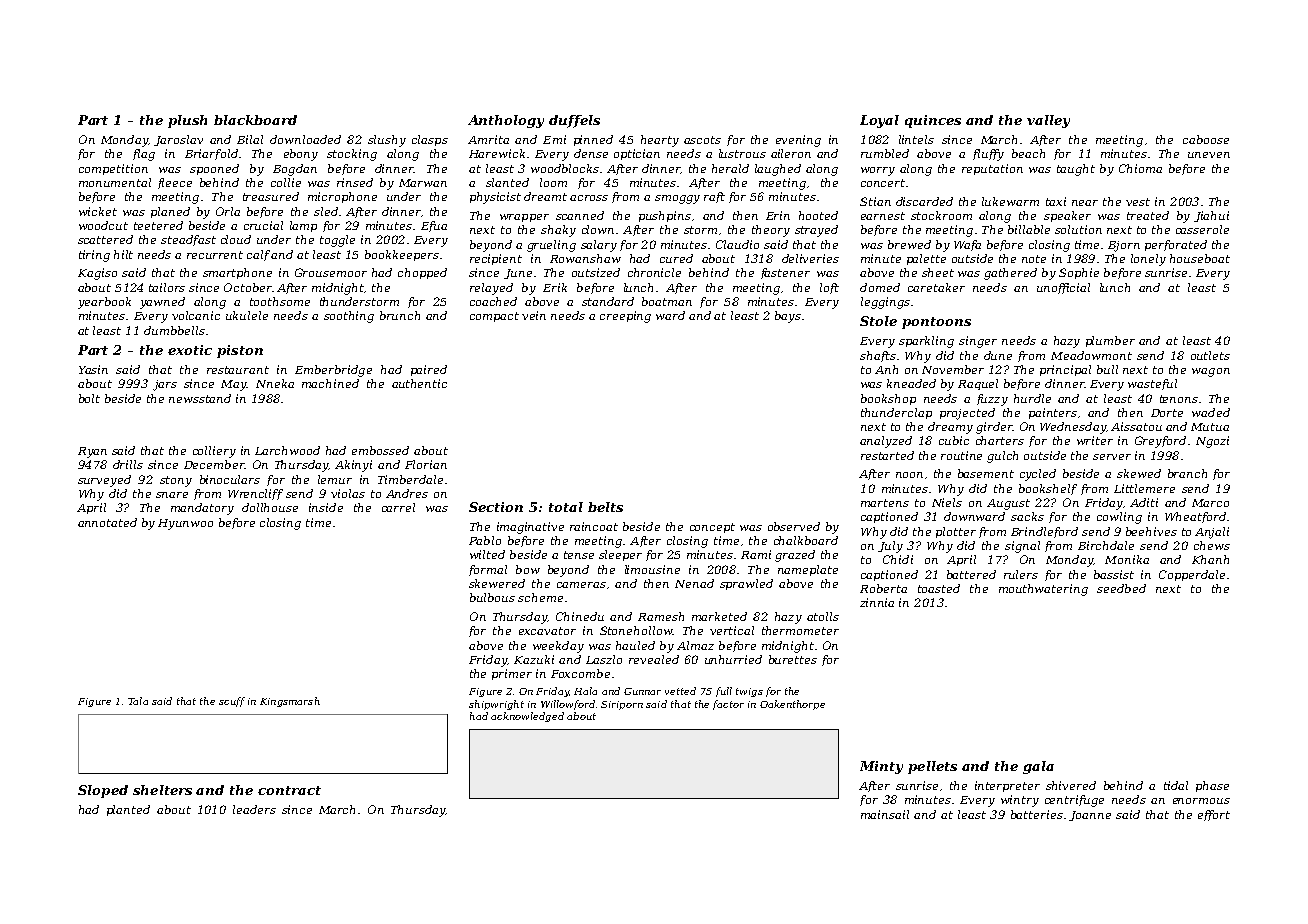 This screenshot has height=924, width=1308. Describe the element at coordinates (333, 371) in the screenshot. I see `Emberbridge` at that location.
